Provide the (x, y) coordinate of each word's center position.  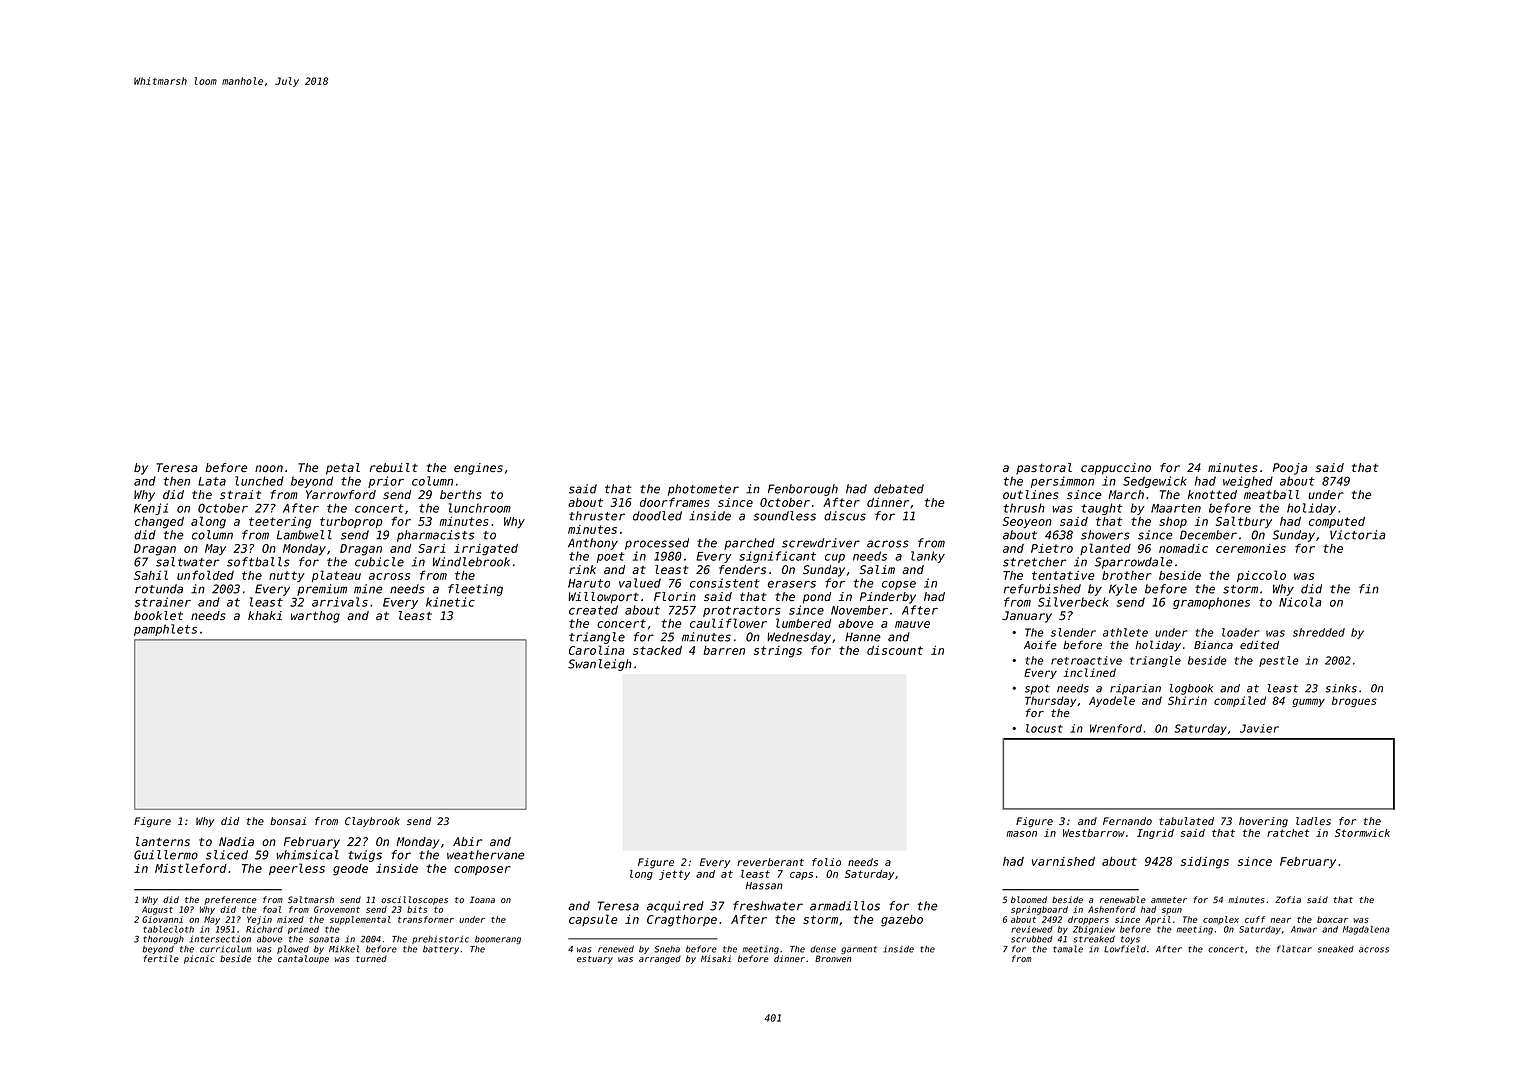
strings (778, 652)
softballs (258, 562)
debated (899, 489)
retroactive (1086, 660)
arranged (660, 959)
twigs (365, 856)
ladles (1313, 821)
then (177, 481)
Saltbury (1244, 522)
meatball (1271, 494)
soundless (785, 516)
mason (1021, 834)
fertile (161, 958)
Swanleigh (600, 665)
